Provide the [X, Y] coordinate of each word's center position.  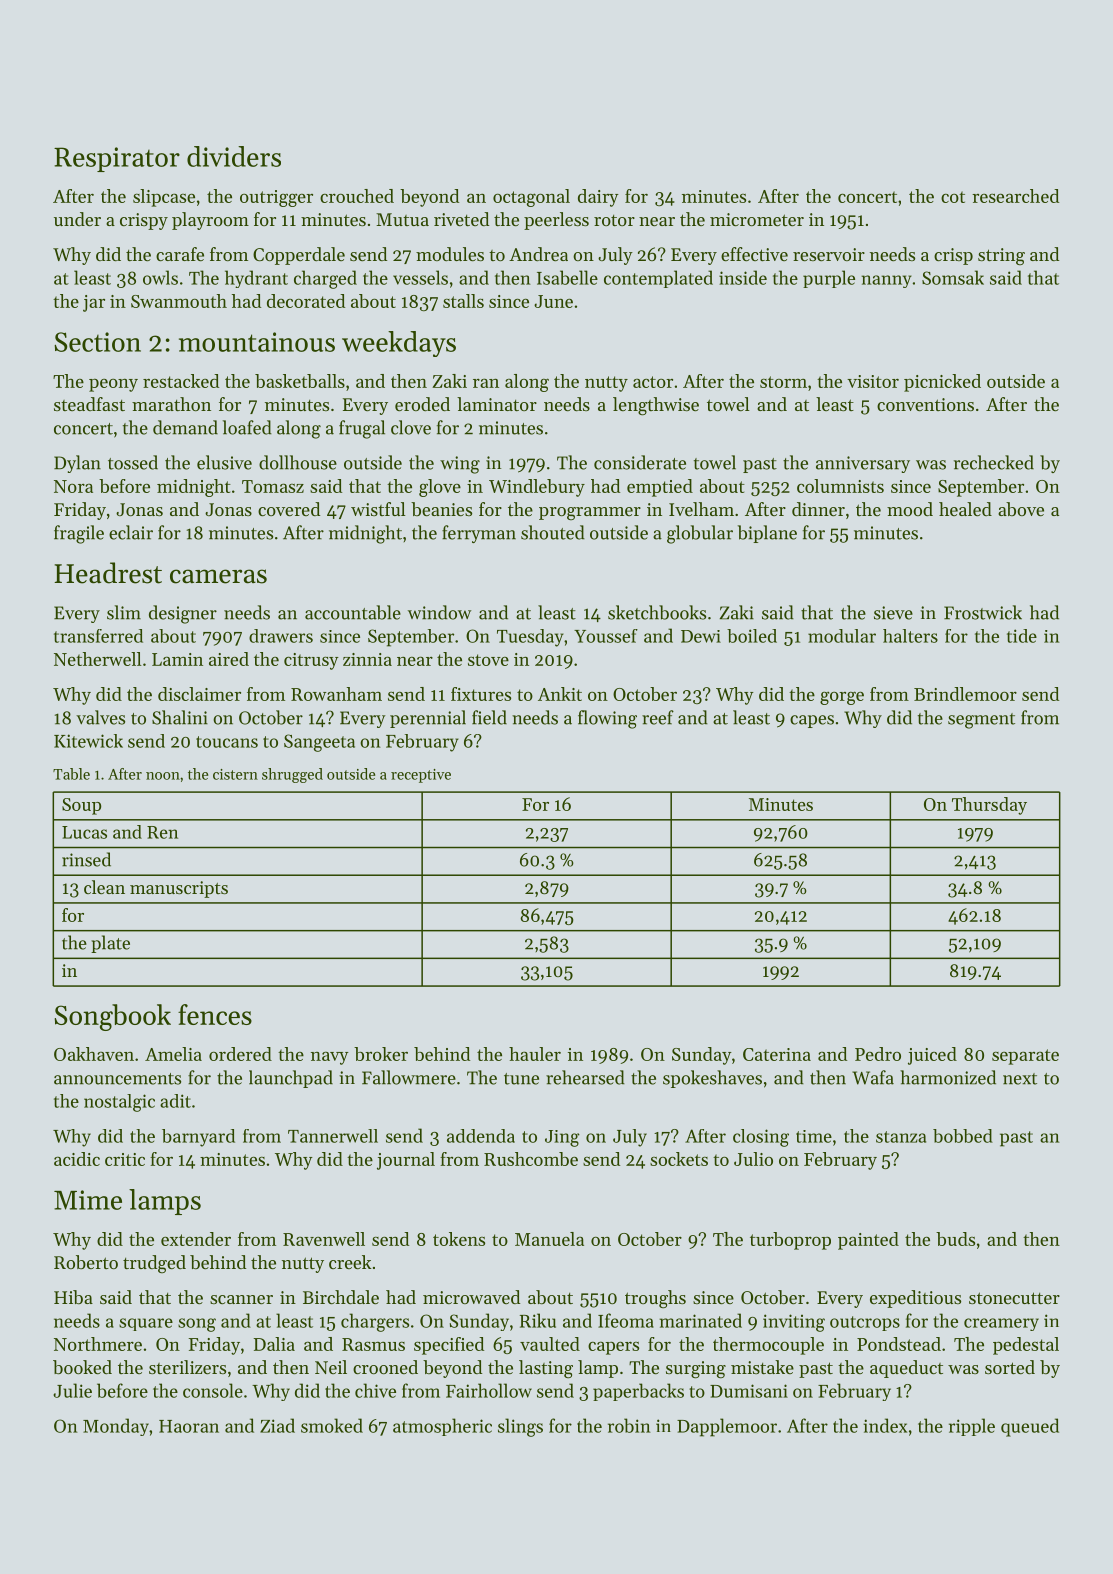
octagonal [531, 198]
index [885, 1425]
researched [1015, 196]
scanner [241, 1299]
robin [629, 1425]
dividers [234, 156]
